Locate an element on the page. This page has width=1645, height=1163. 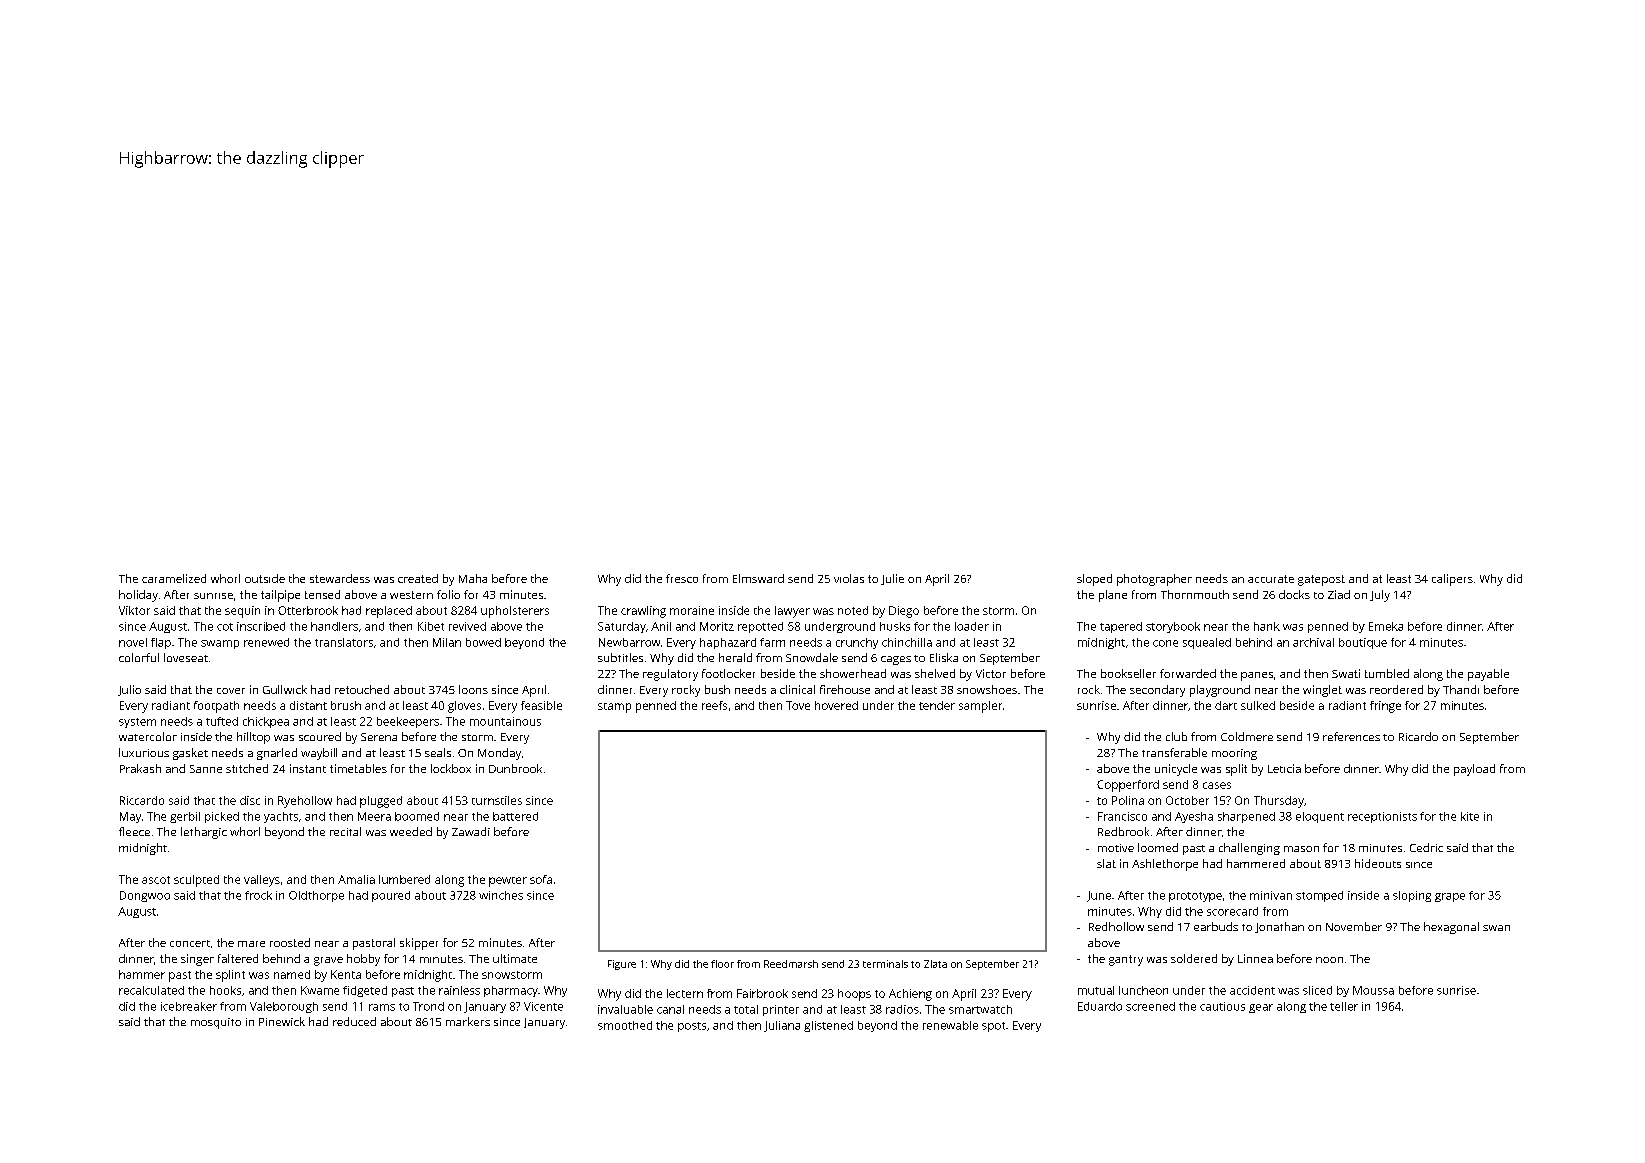
scorecard is located at coordinates (1232, 911).
